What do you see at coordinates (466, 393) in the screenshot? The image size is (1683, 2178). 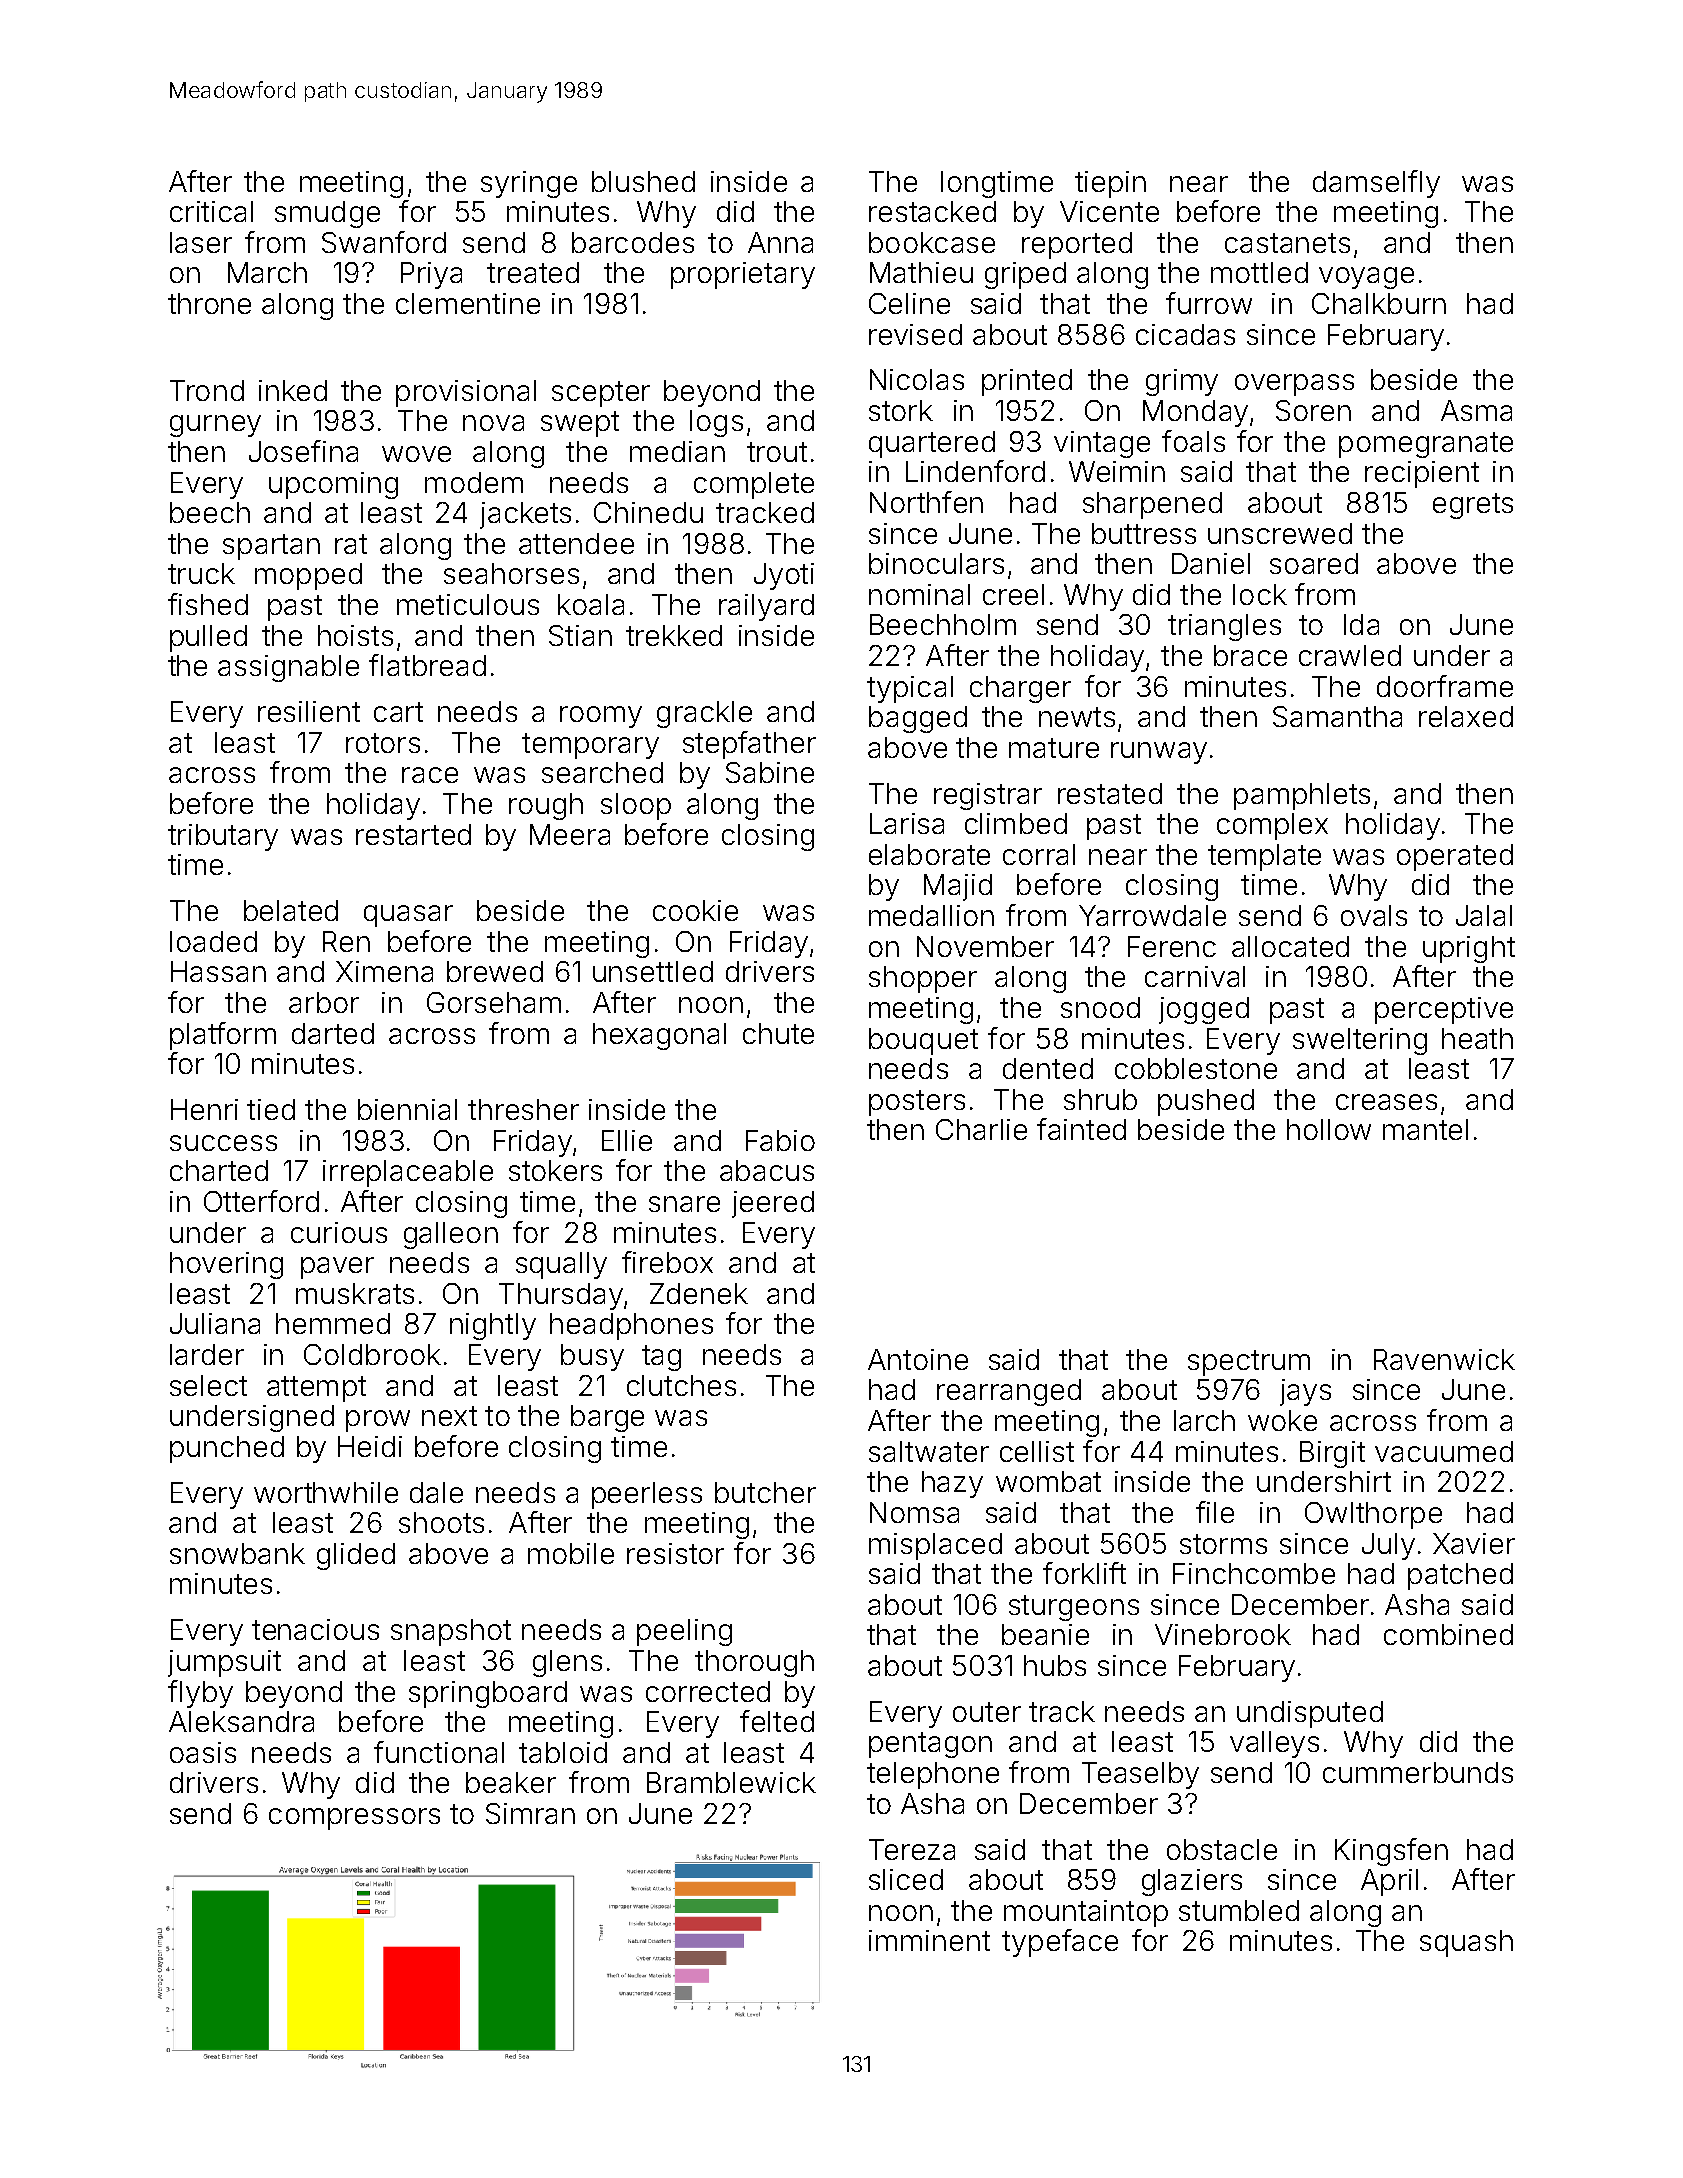 I see `provisional` at bounding box center [466, 393].
